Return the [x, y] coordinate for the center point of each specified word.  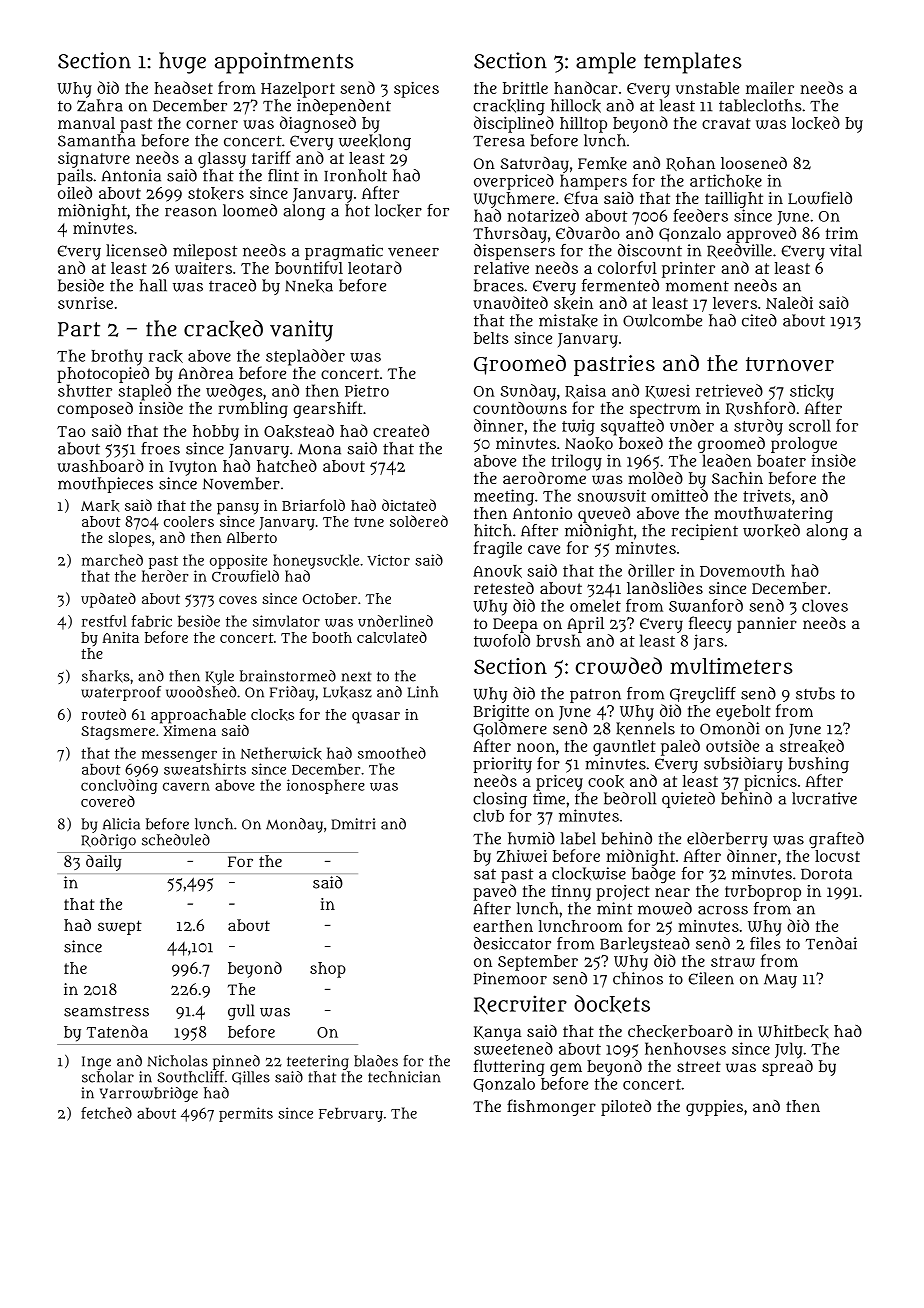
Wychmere [514, 200]
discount [650, 250]
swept [120, 927]
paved [494, 892]
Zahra [100, 105]
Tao [71, 431]
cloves [825, 605]
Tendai [831, 943]
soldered [419, 521]
